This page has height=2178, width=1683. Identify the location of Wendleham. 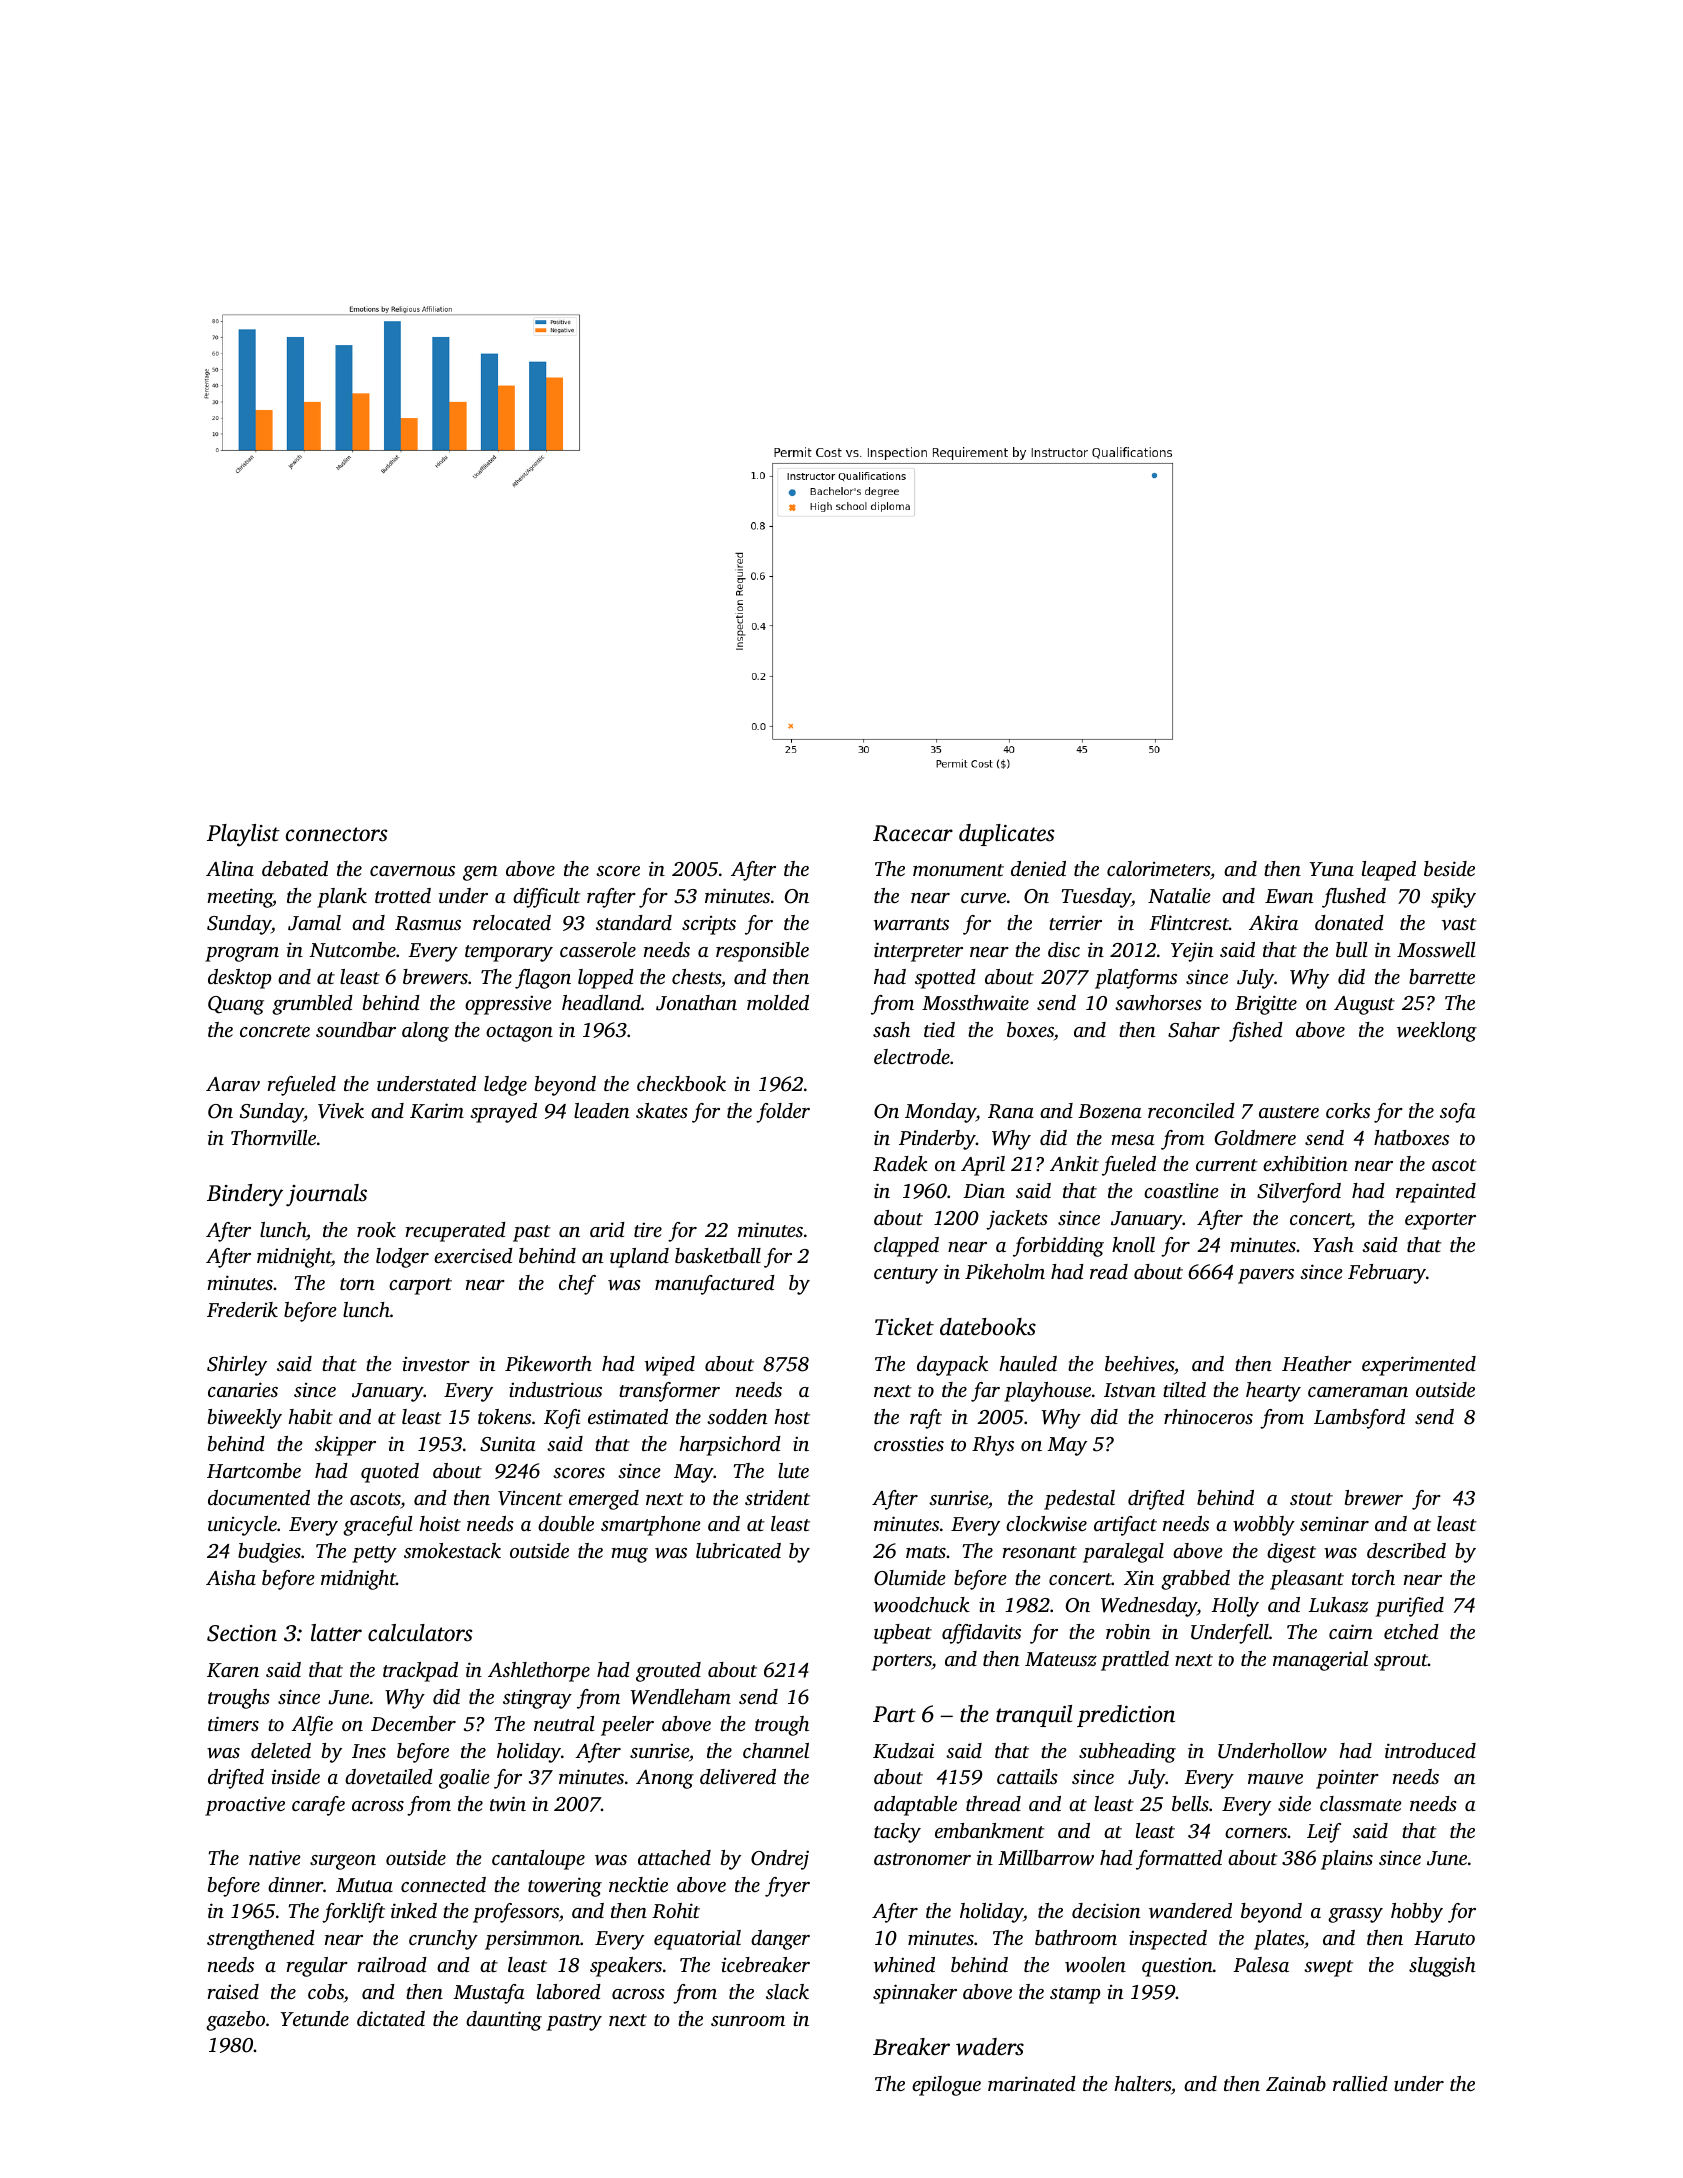
(681, 1697).
